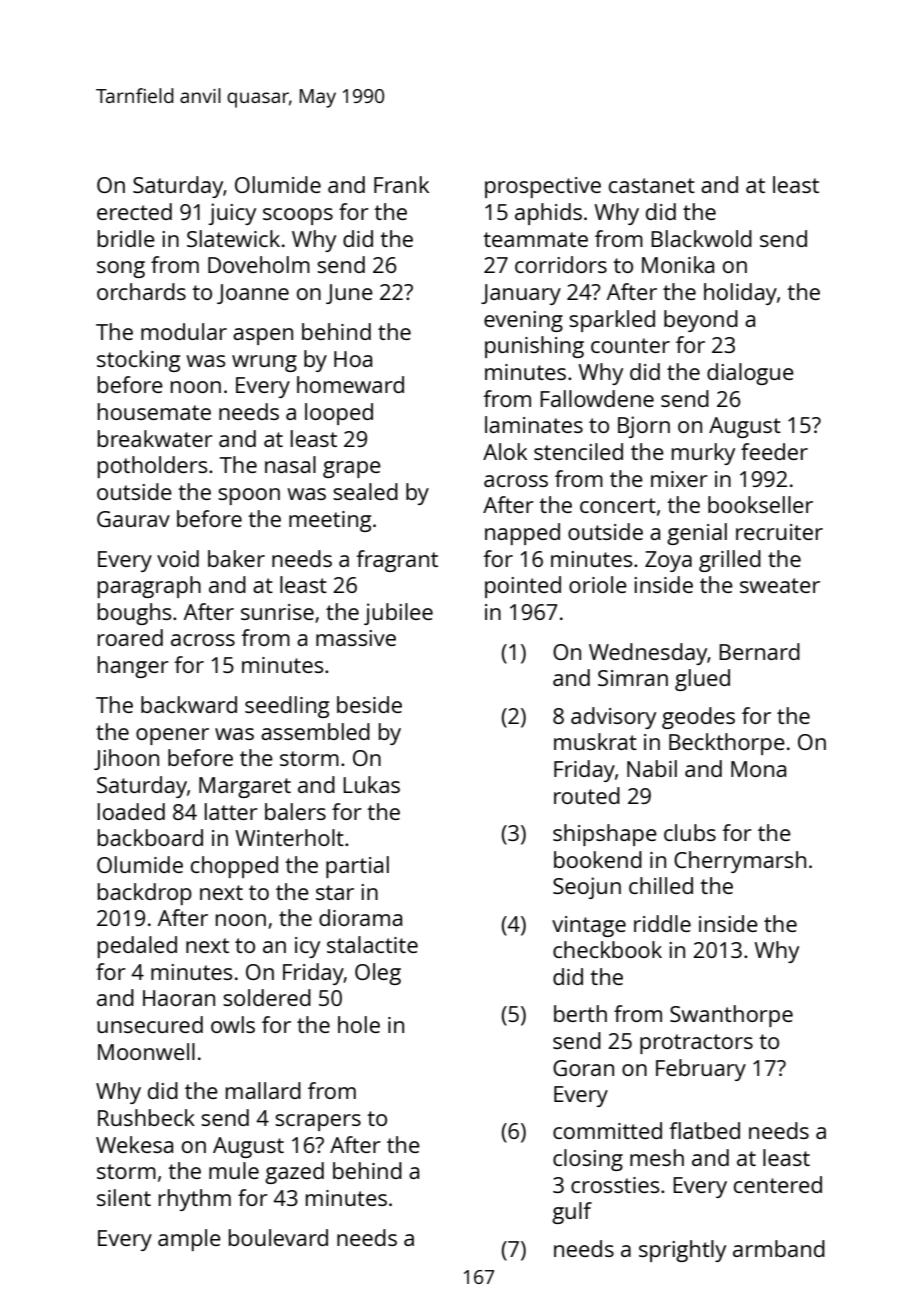 This document has height=1311, width=924. I want to click on soldered, so click(267, 997).
